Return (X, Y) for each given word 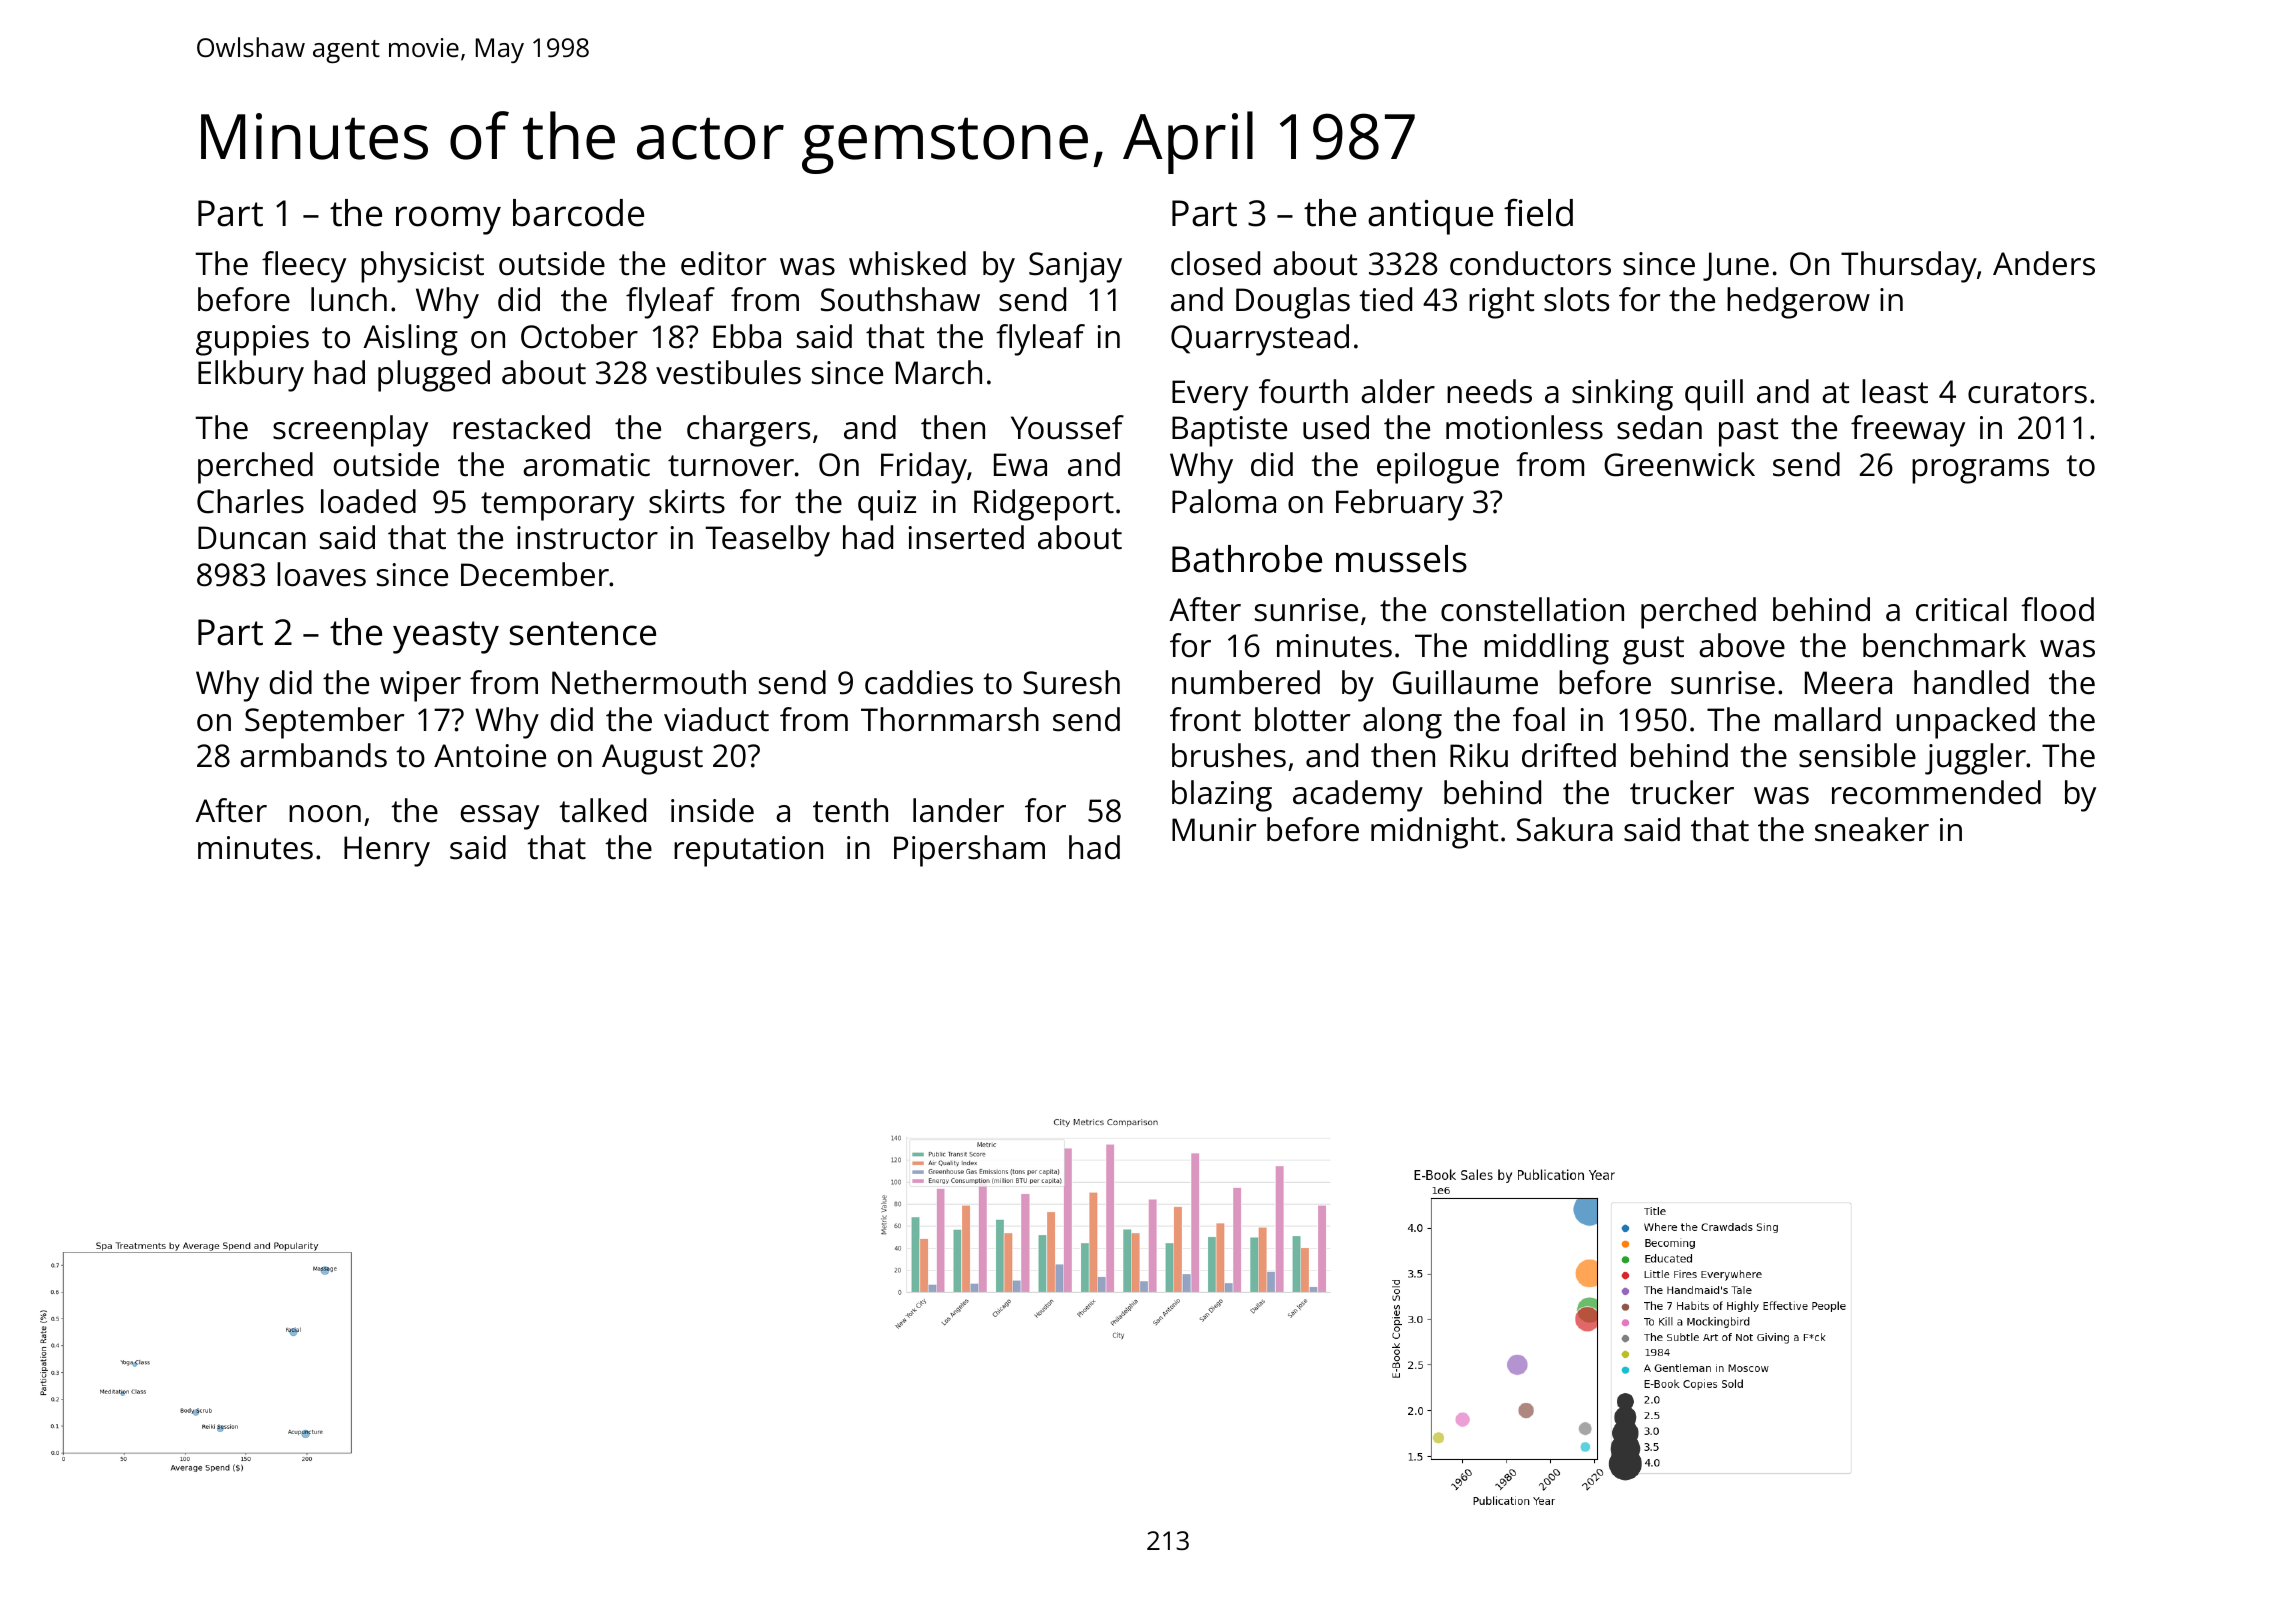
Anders (2044, 263)
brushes (1229, 755)
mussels (1401, 559)
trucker (1682, 792)
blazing (1222, 796)
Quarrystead (1260, 340)
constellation (1532, 609)
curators (2027, 393)
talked (602, 810)
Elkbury (251, 376)
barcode (578, 213)
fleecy (304, 267)
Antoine (490, 756)
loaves (321, 574)
